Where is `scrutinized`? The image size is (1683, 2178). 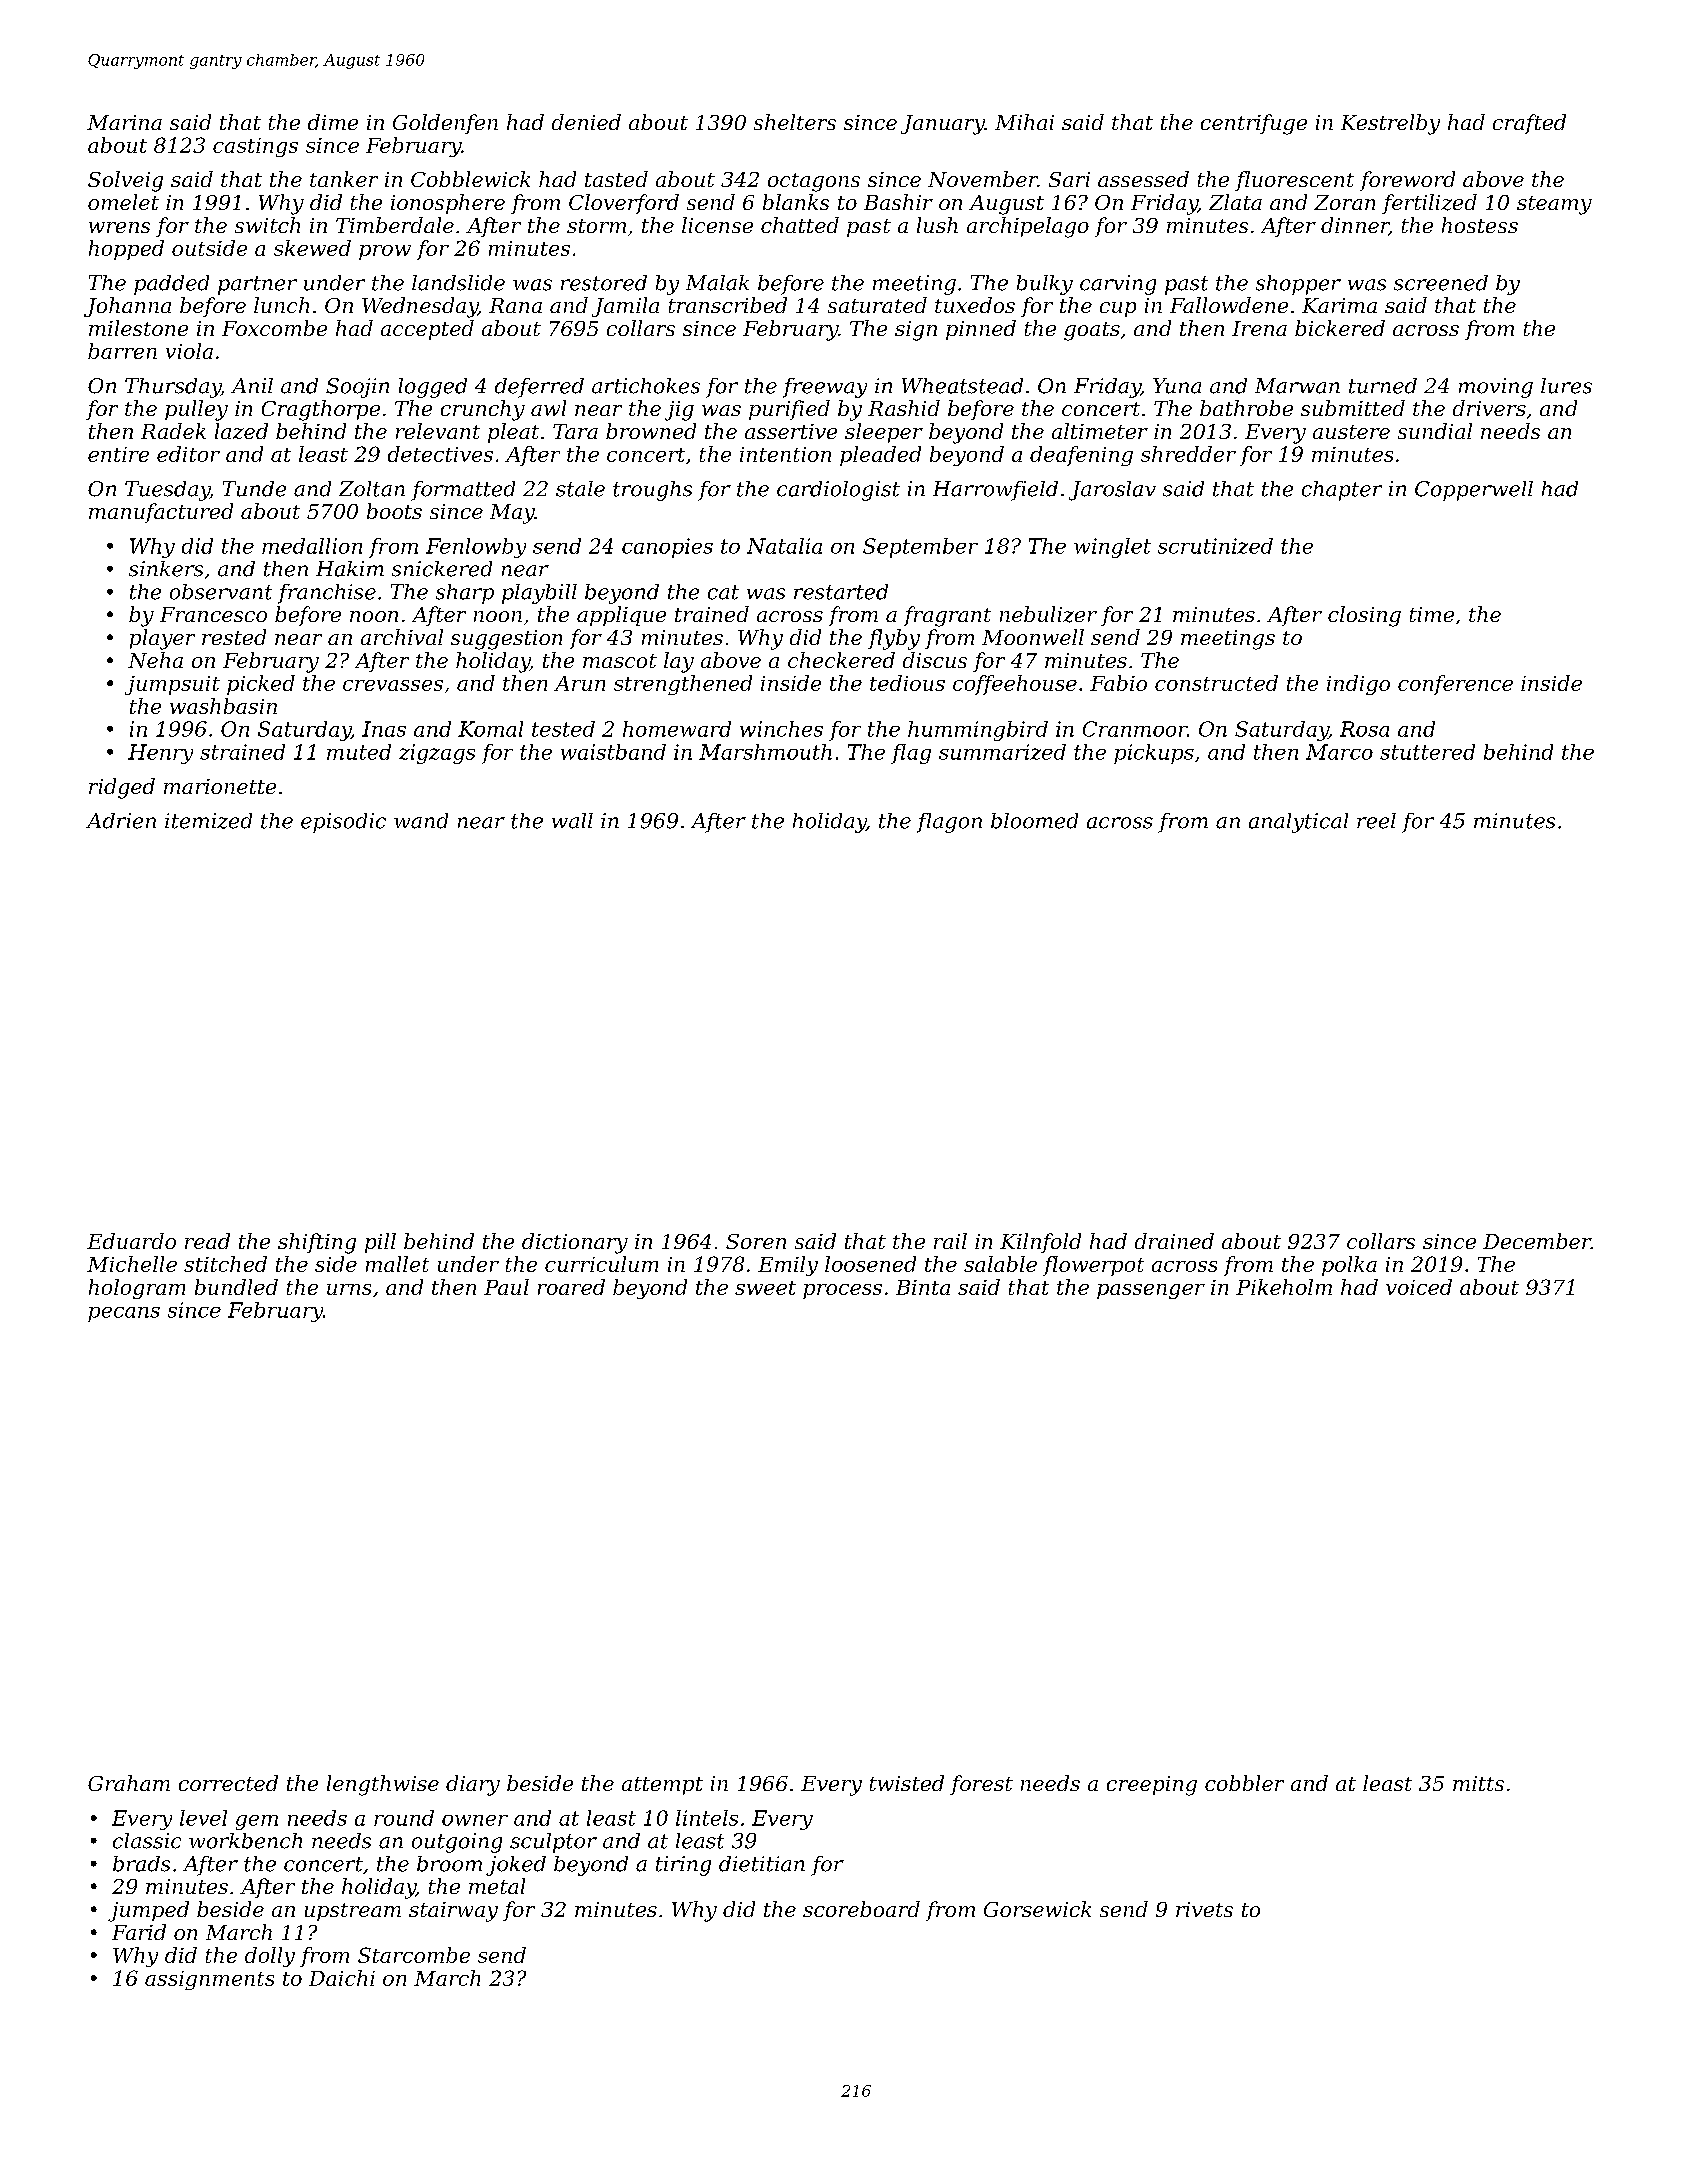
scrutinized is located at coordinates (1215, 546).
